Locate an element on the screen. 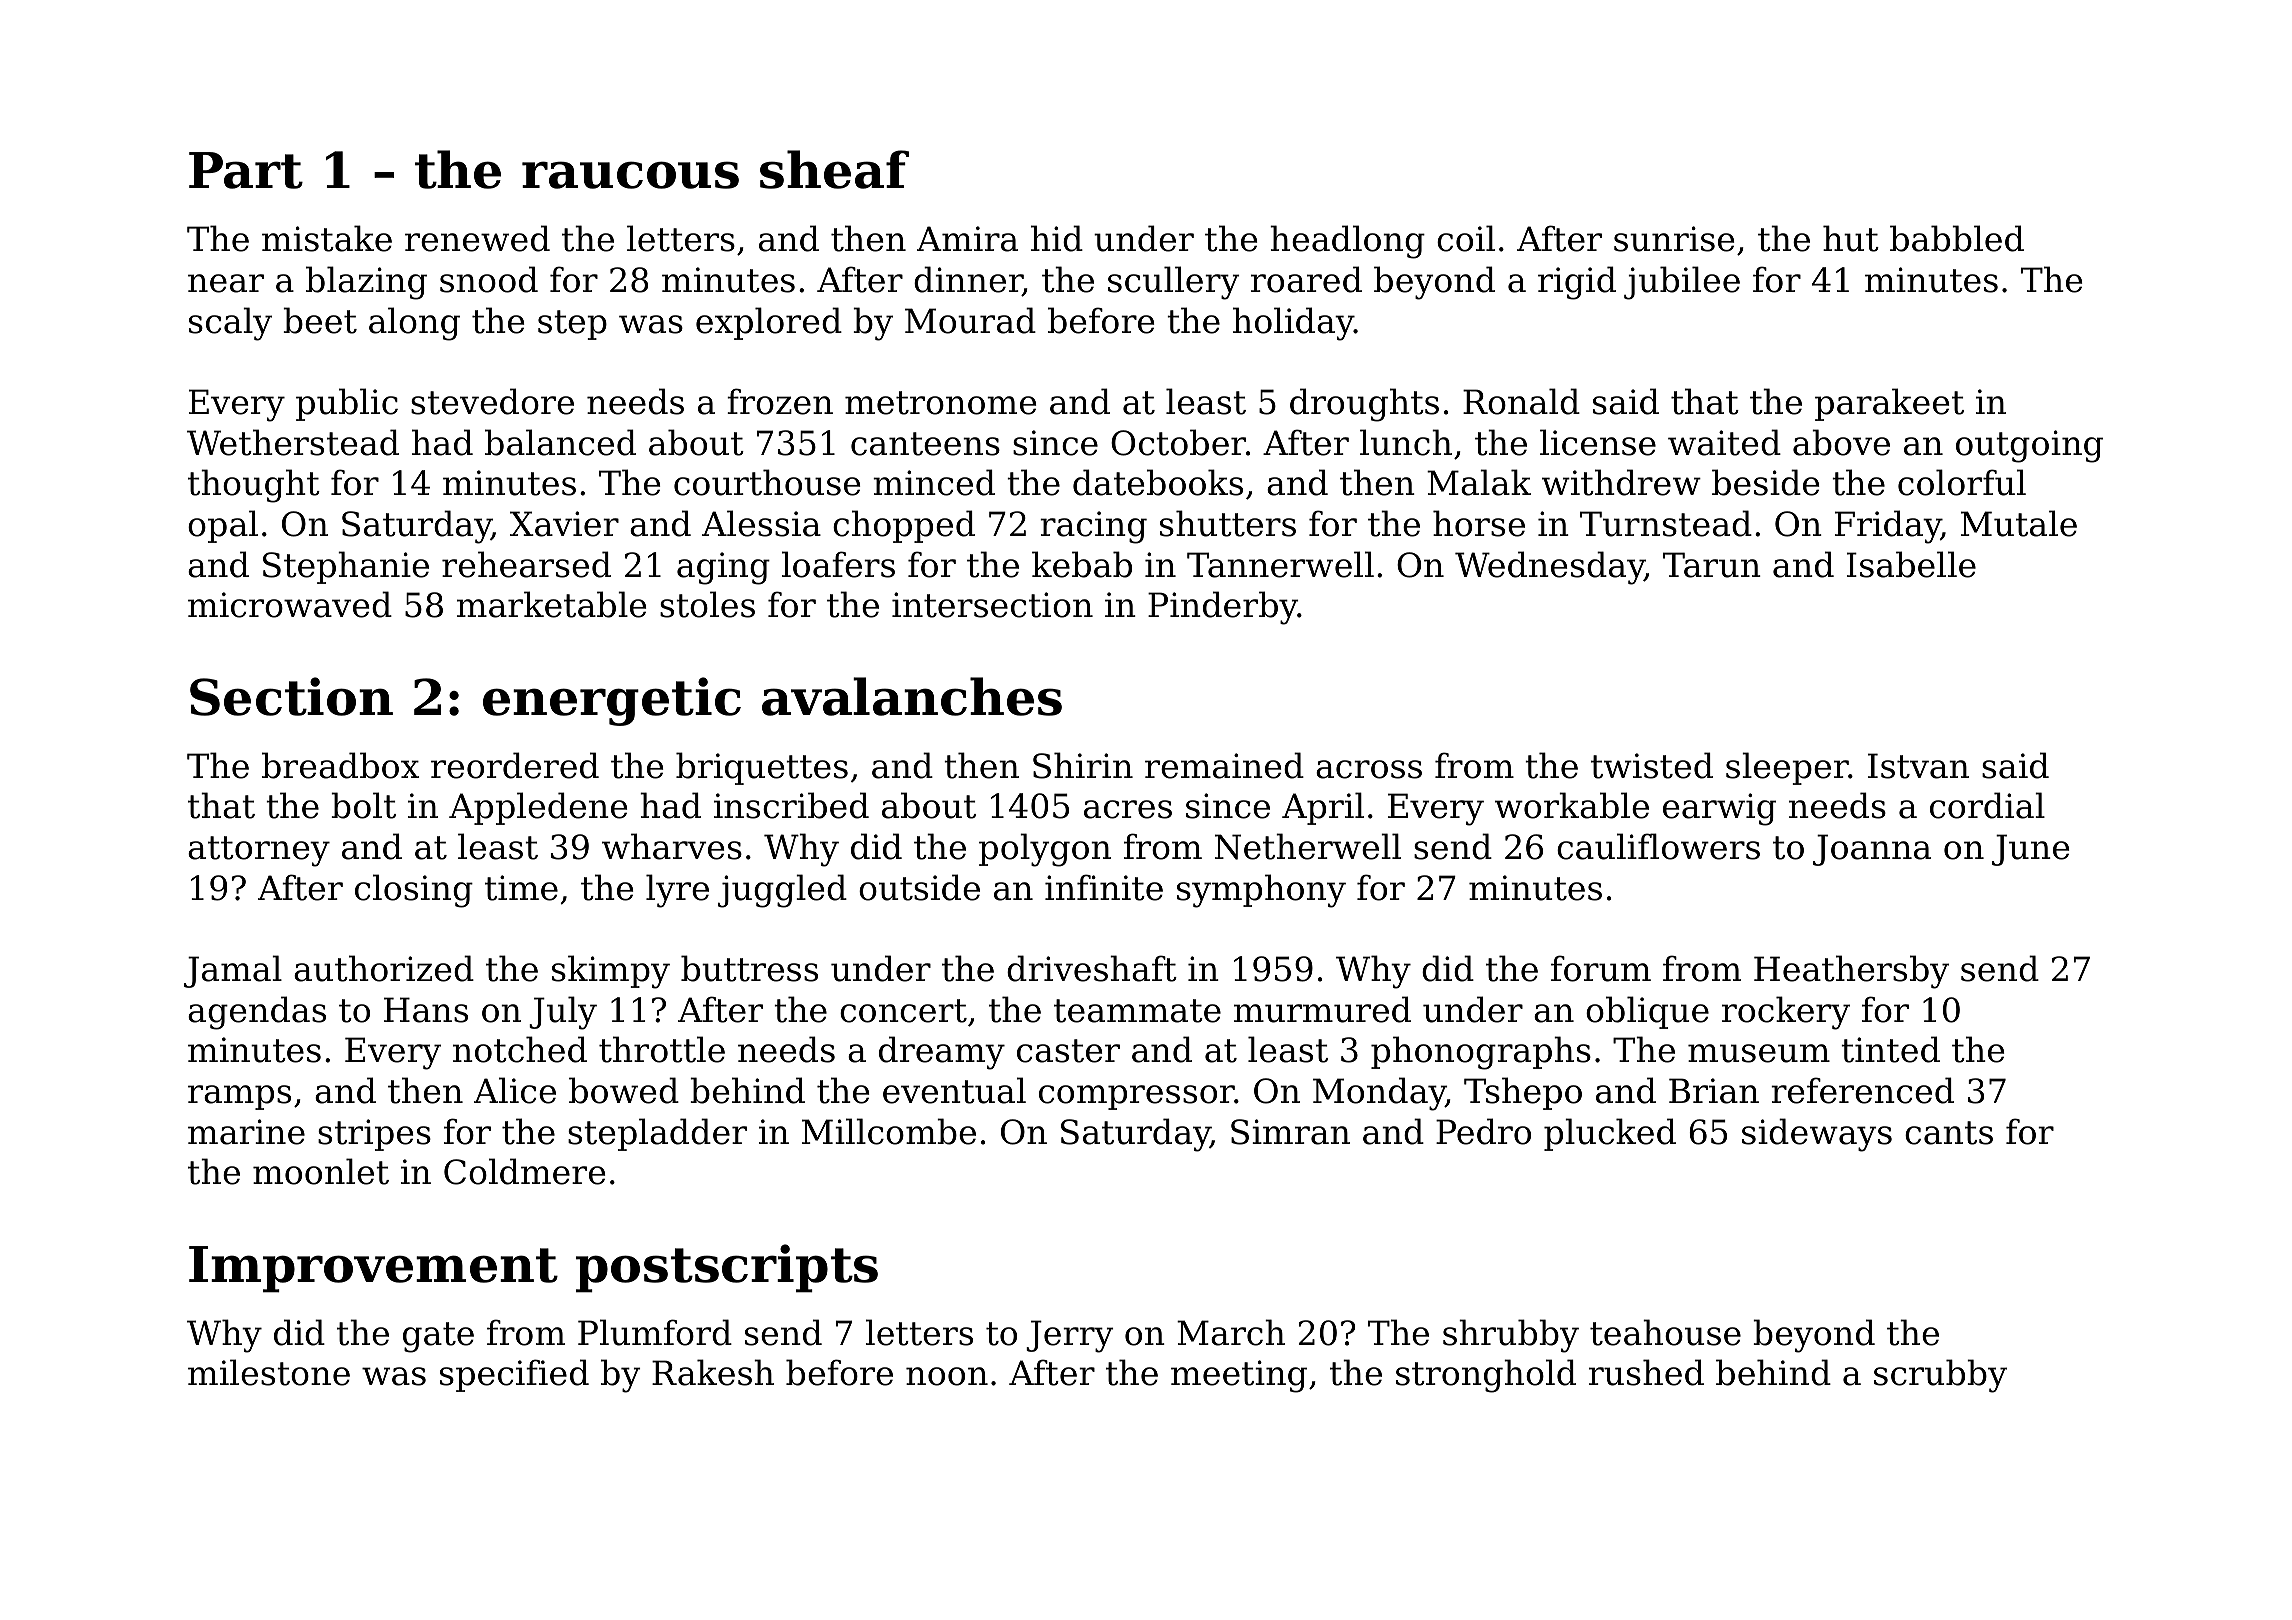 The width and height of the screenshot is (2292, 1620). March is located at coordinates (1231, 1332).
